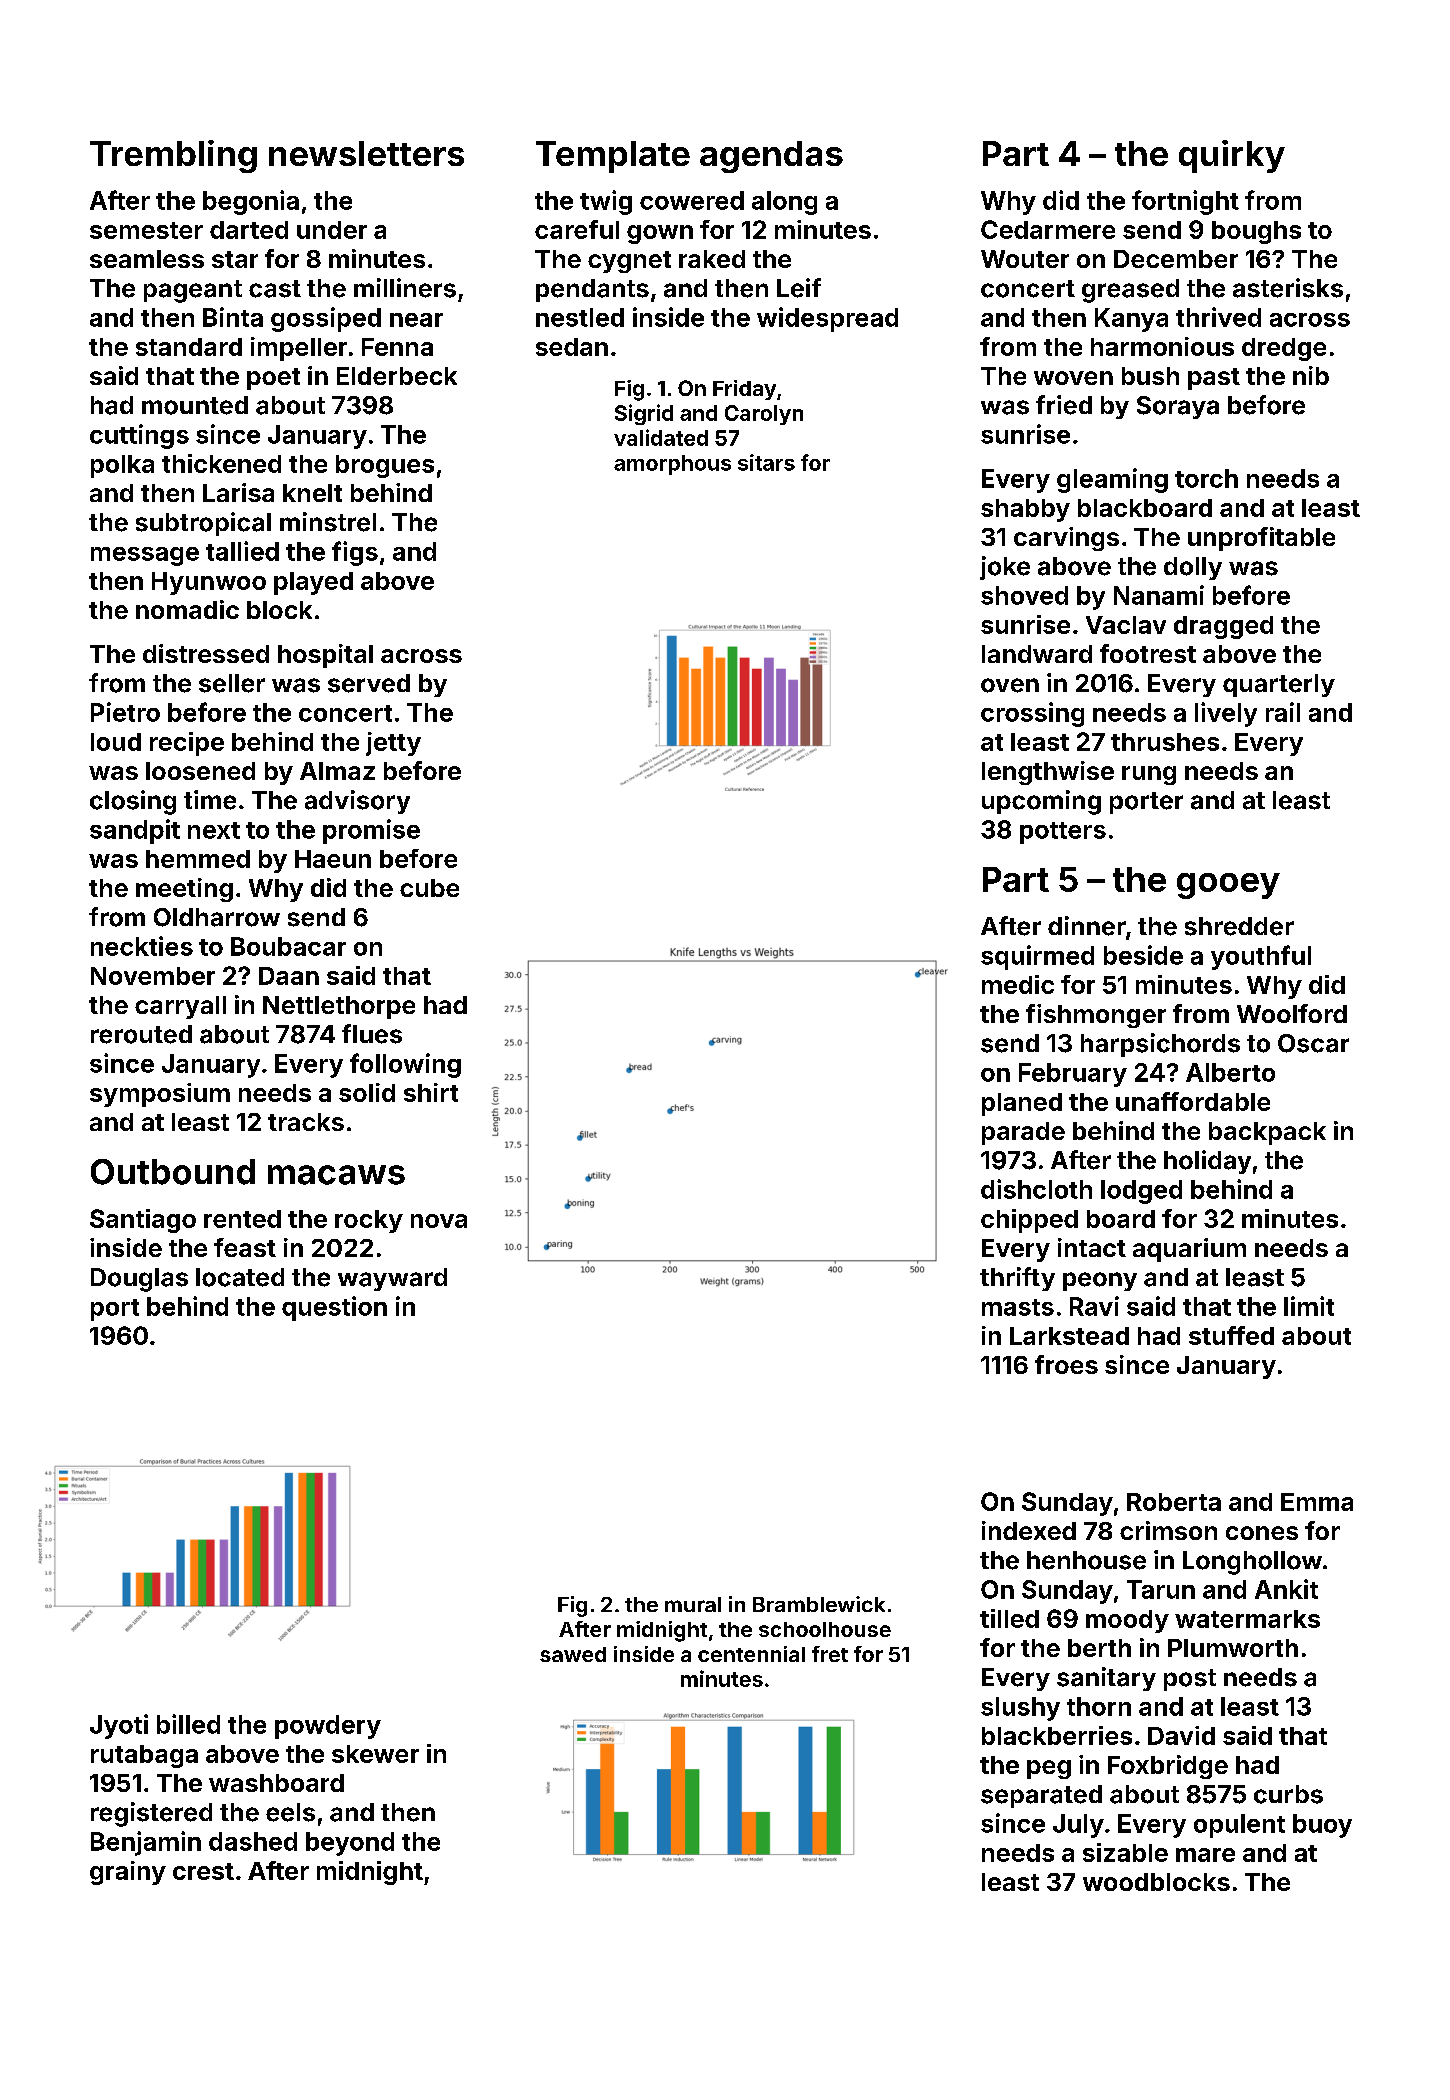 Image resolution: width=1450 pixels, height=2100 pixels. Describe the element at coordinates (1232, 156) in the screenshot. I see `quirky` at that location.
